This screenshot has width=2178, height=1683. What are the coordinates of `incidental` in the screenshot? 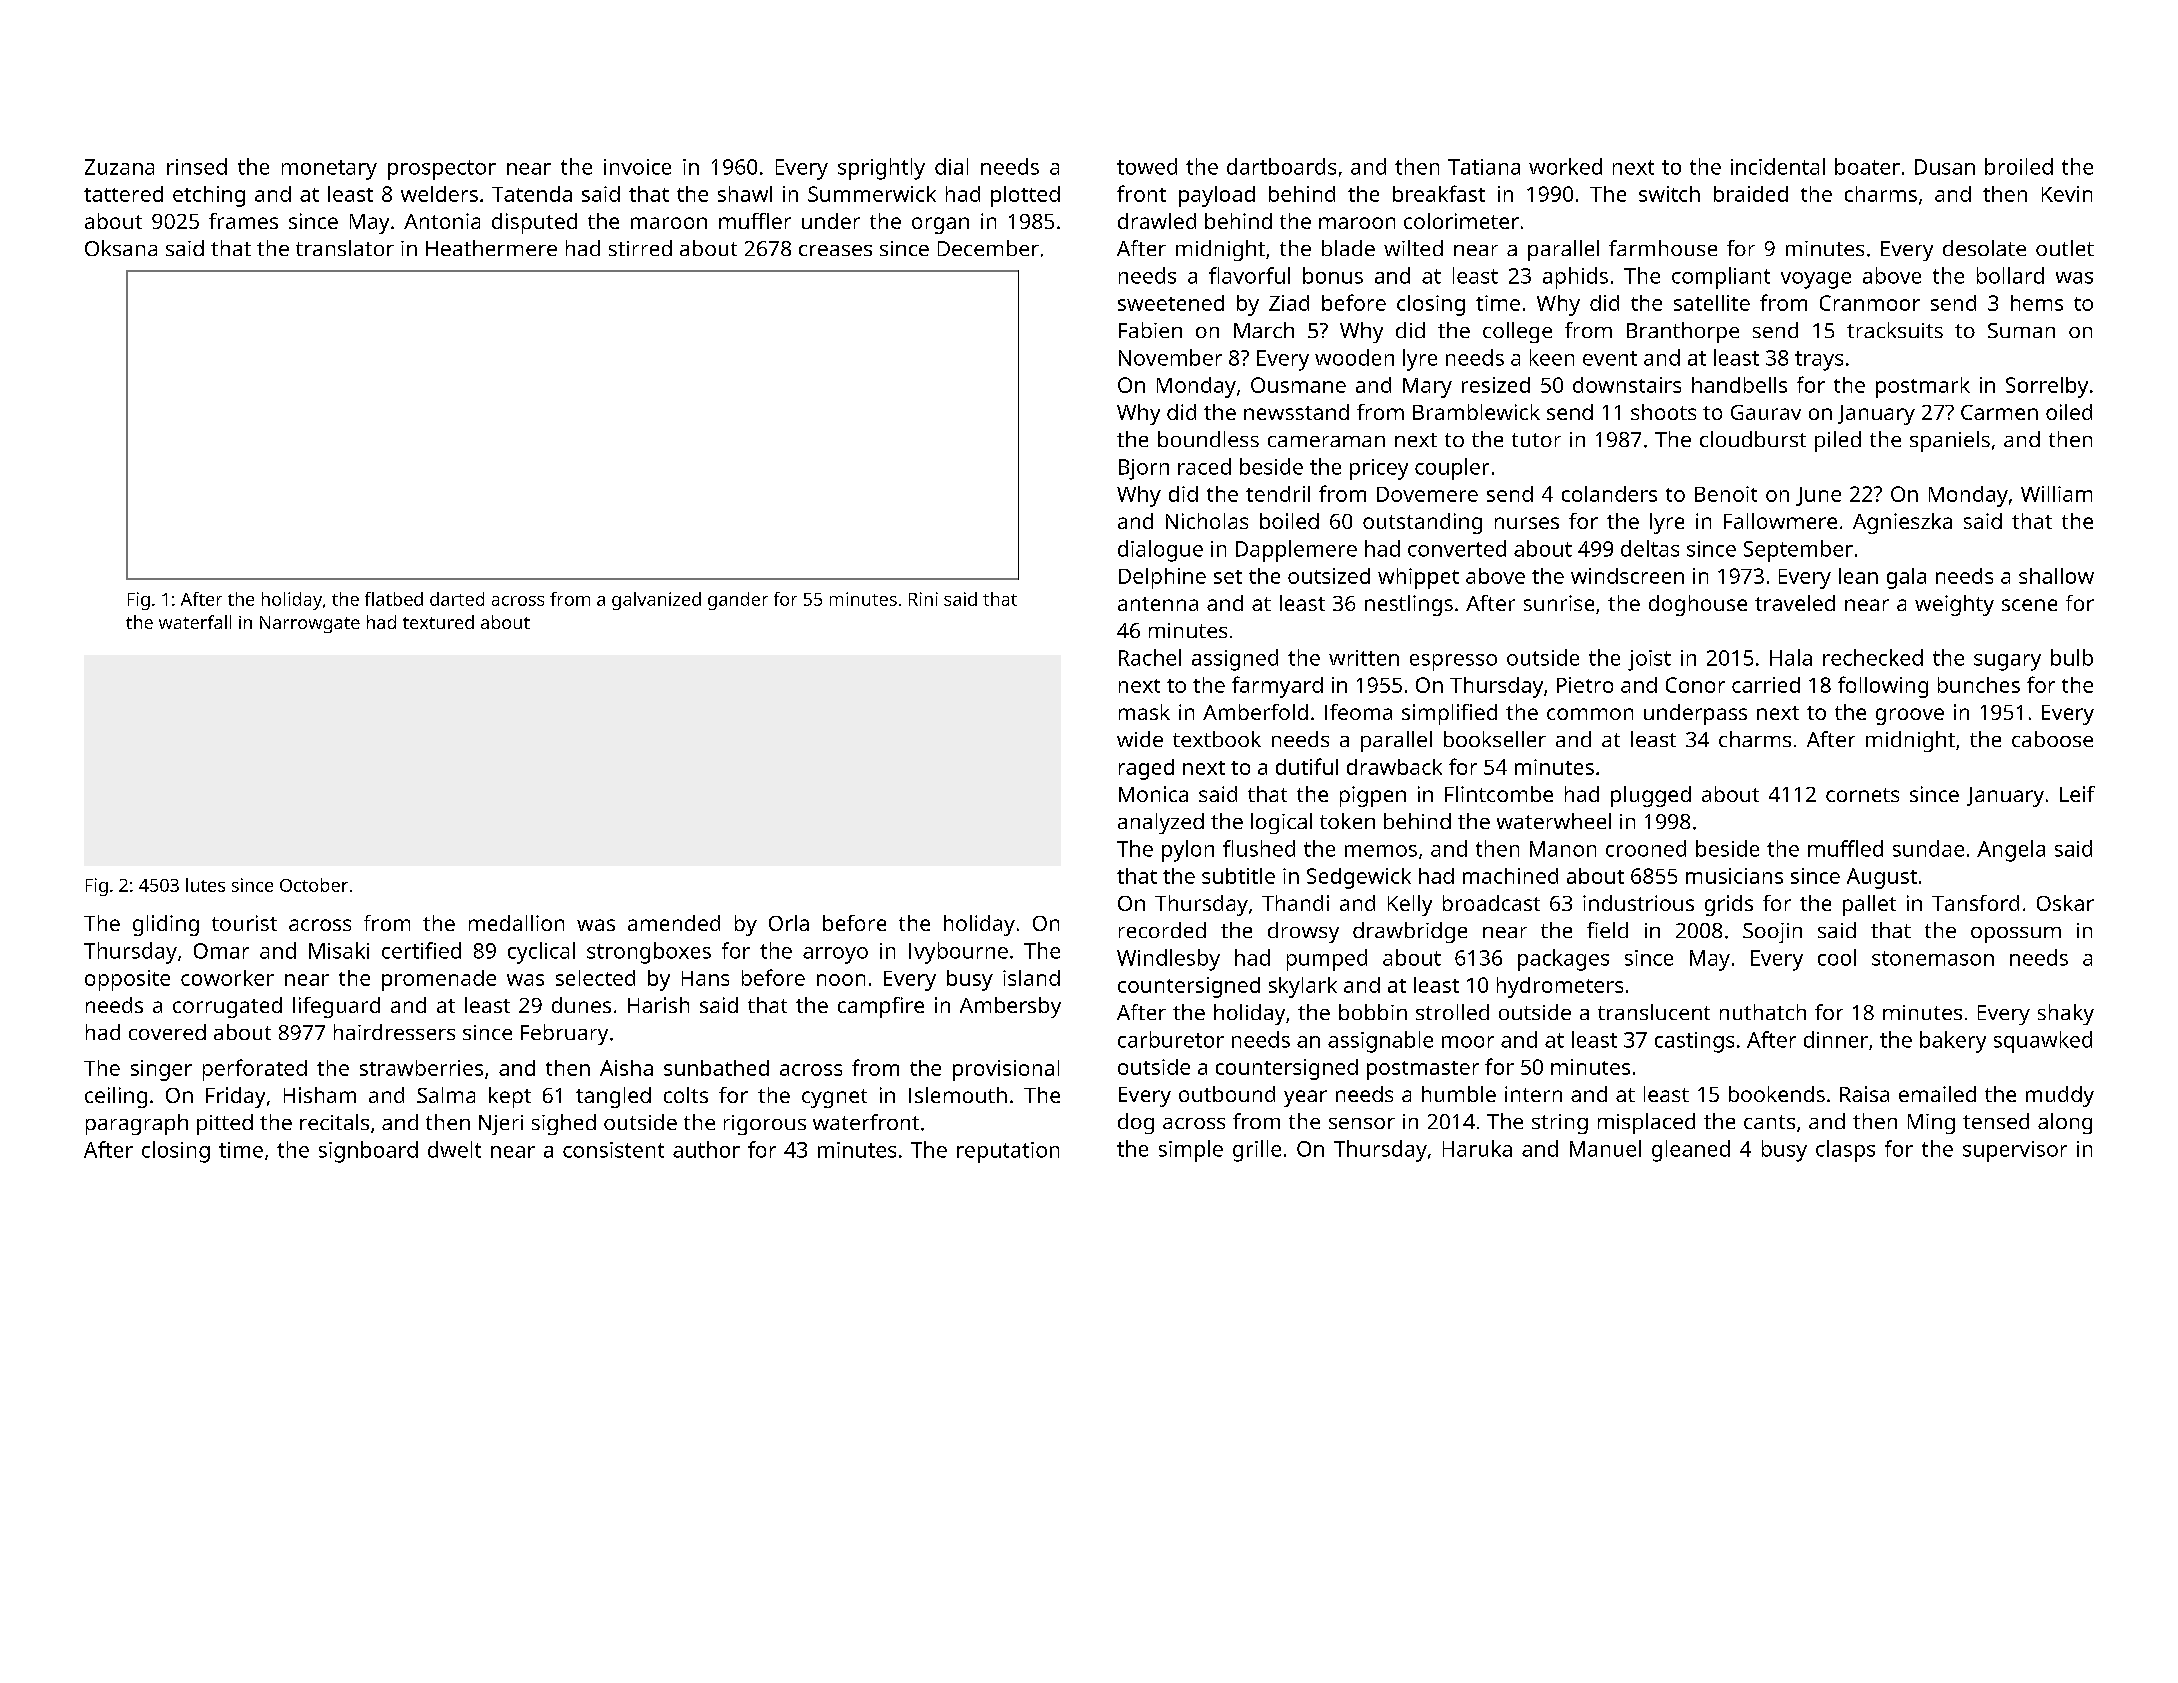 It's located at (1778, 166).
